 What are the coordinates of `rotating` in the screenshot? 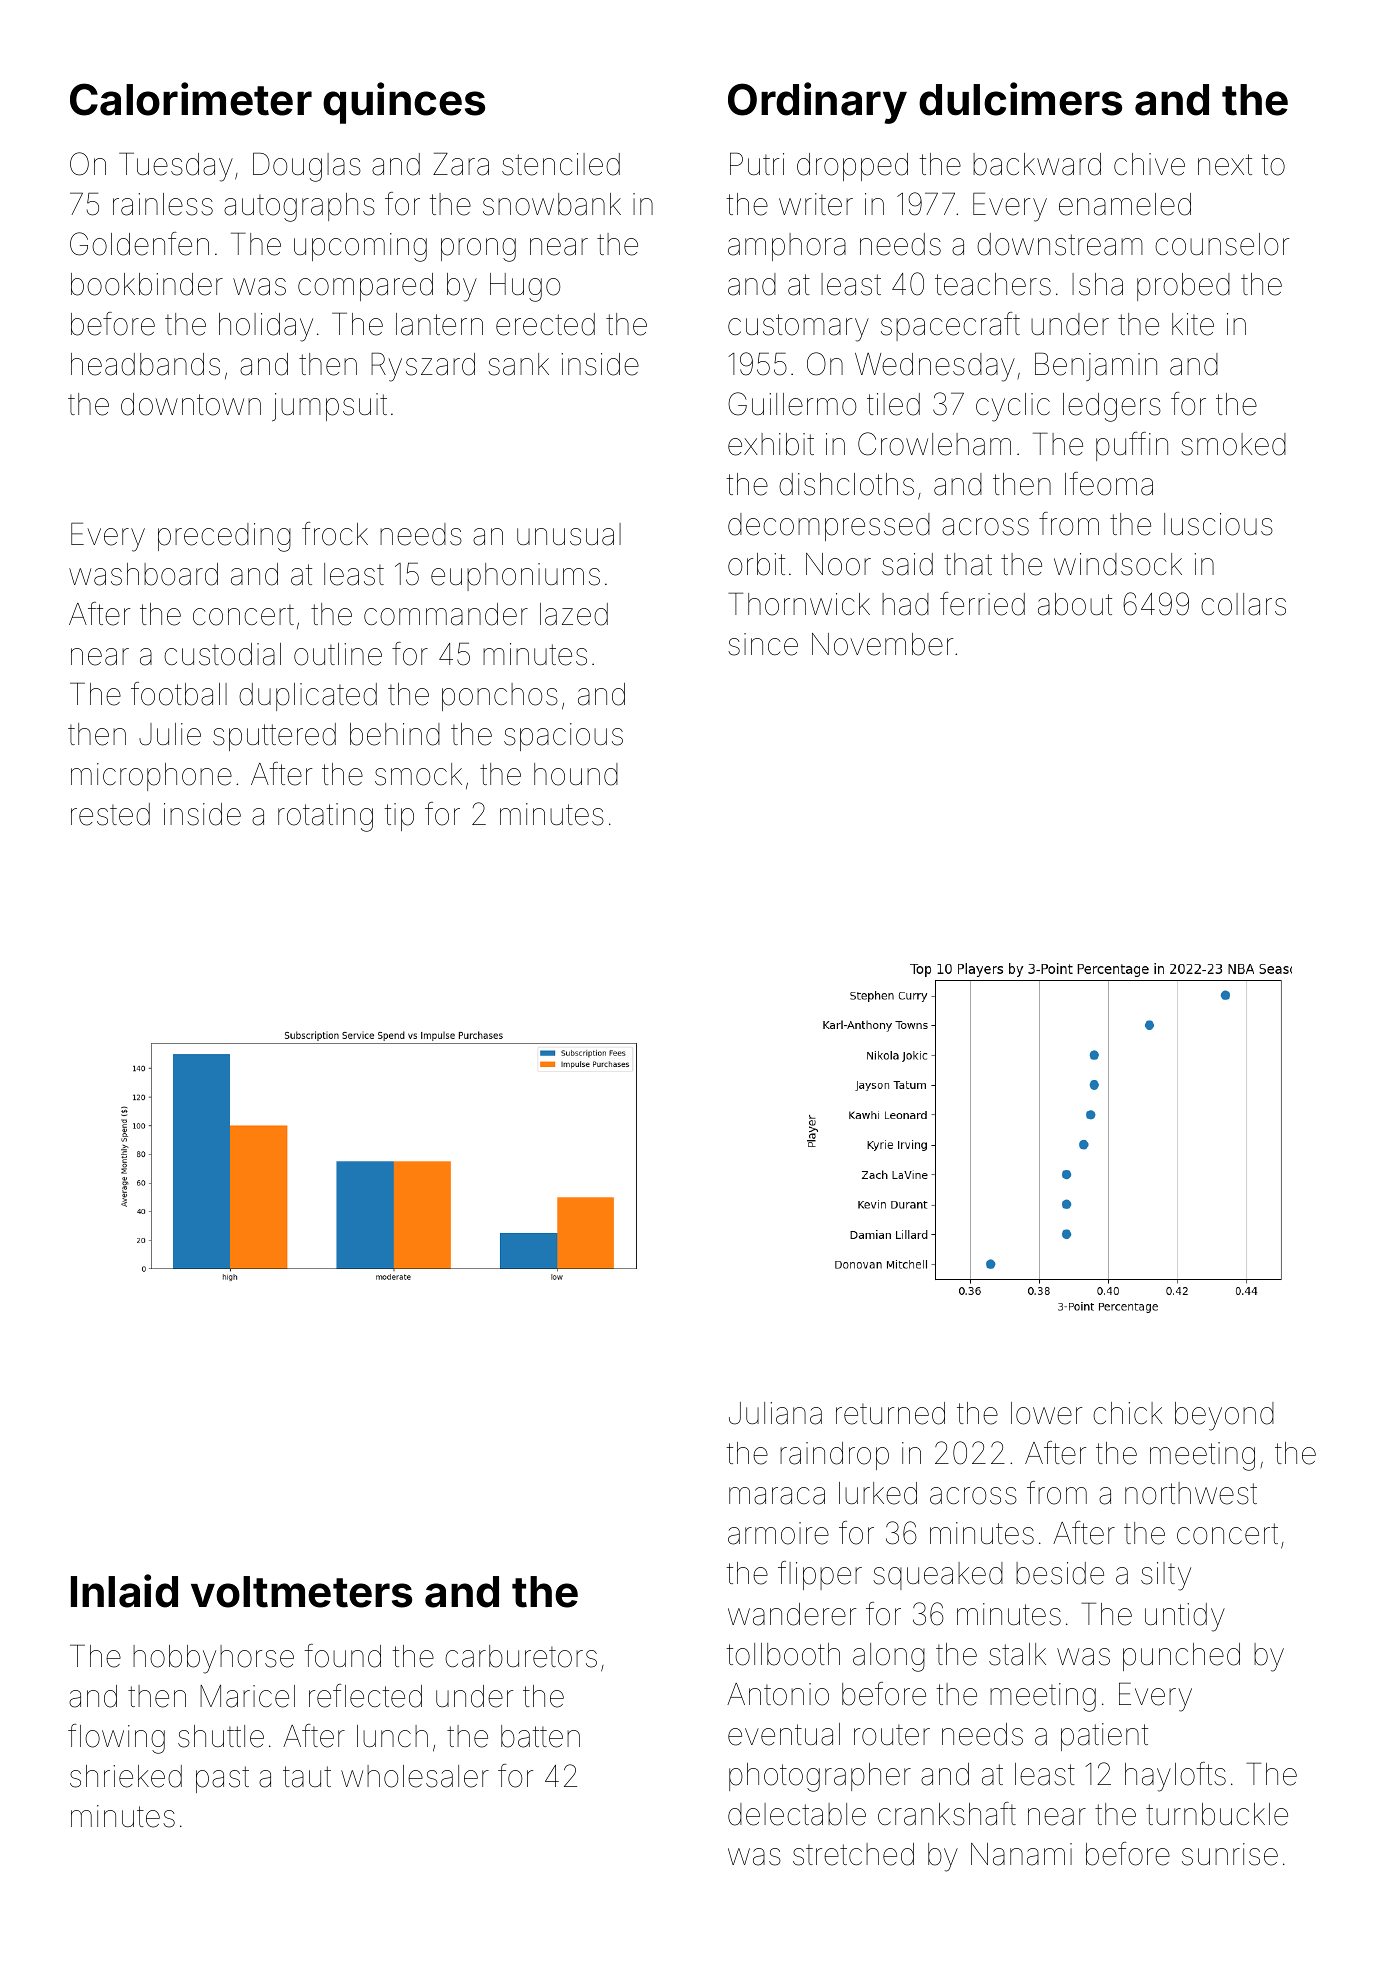 It's located at (325, 817).
